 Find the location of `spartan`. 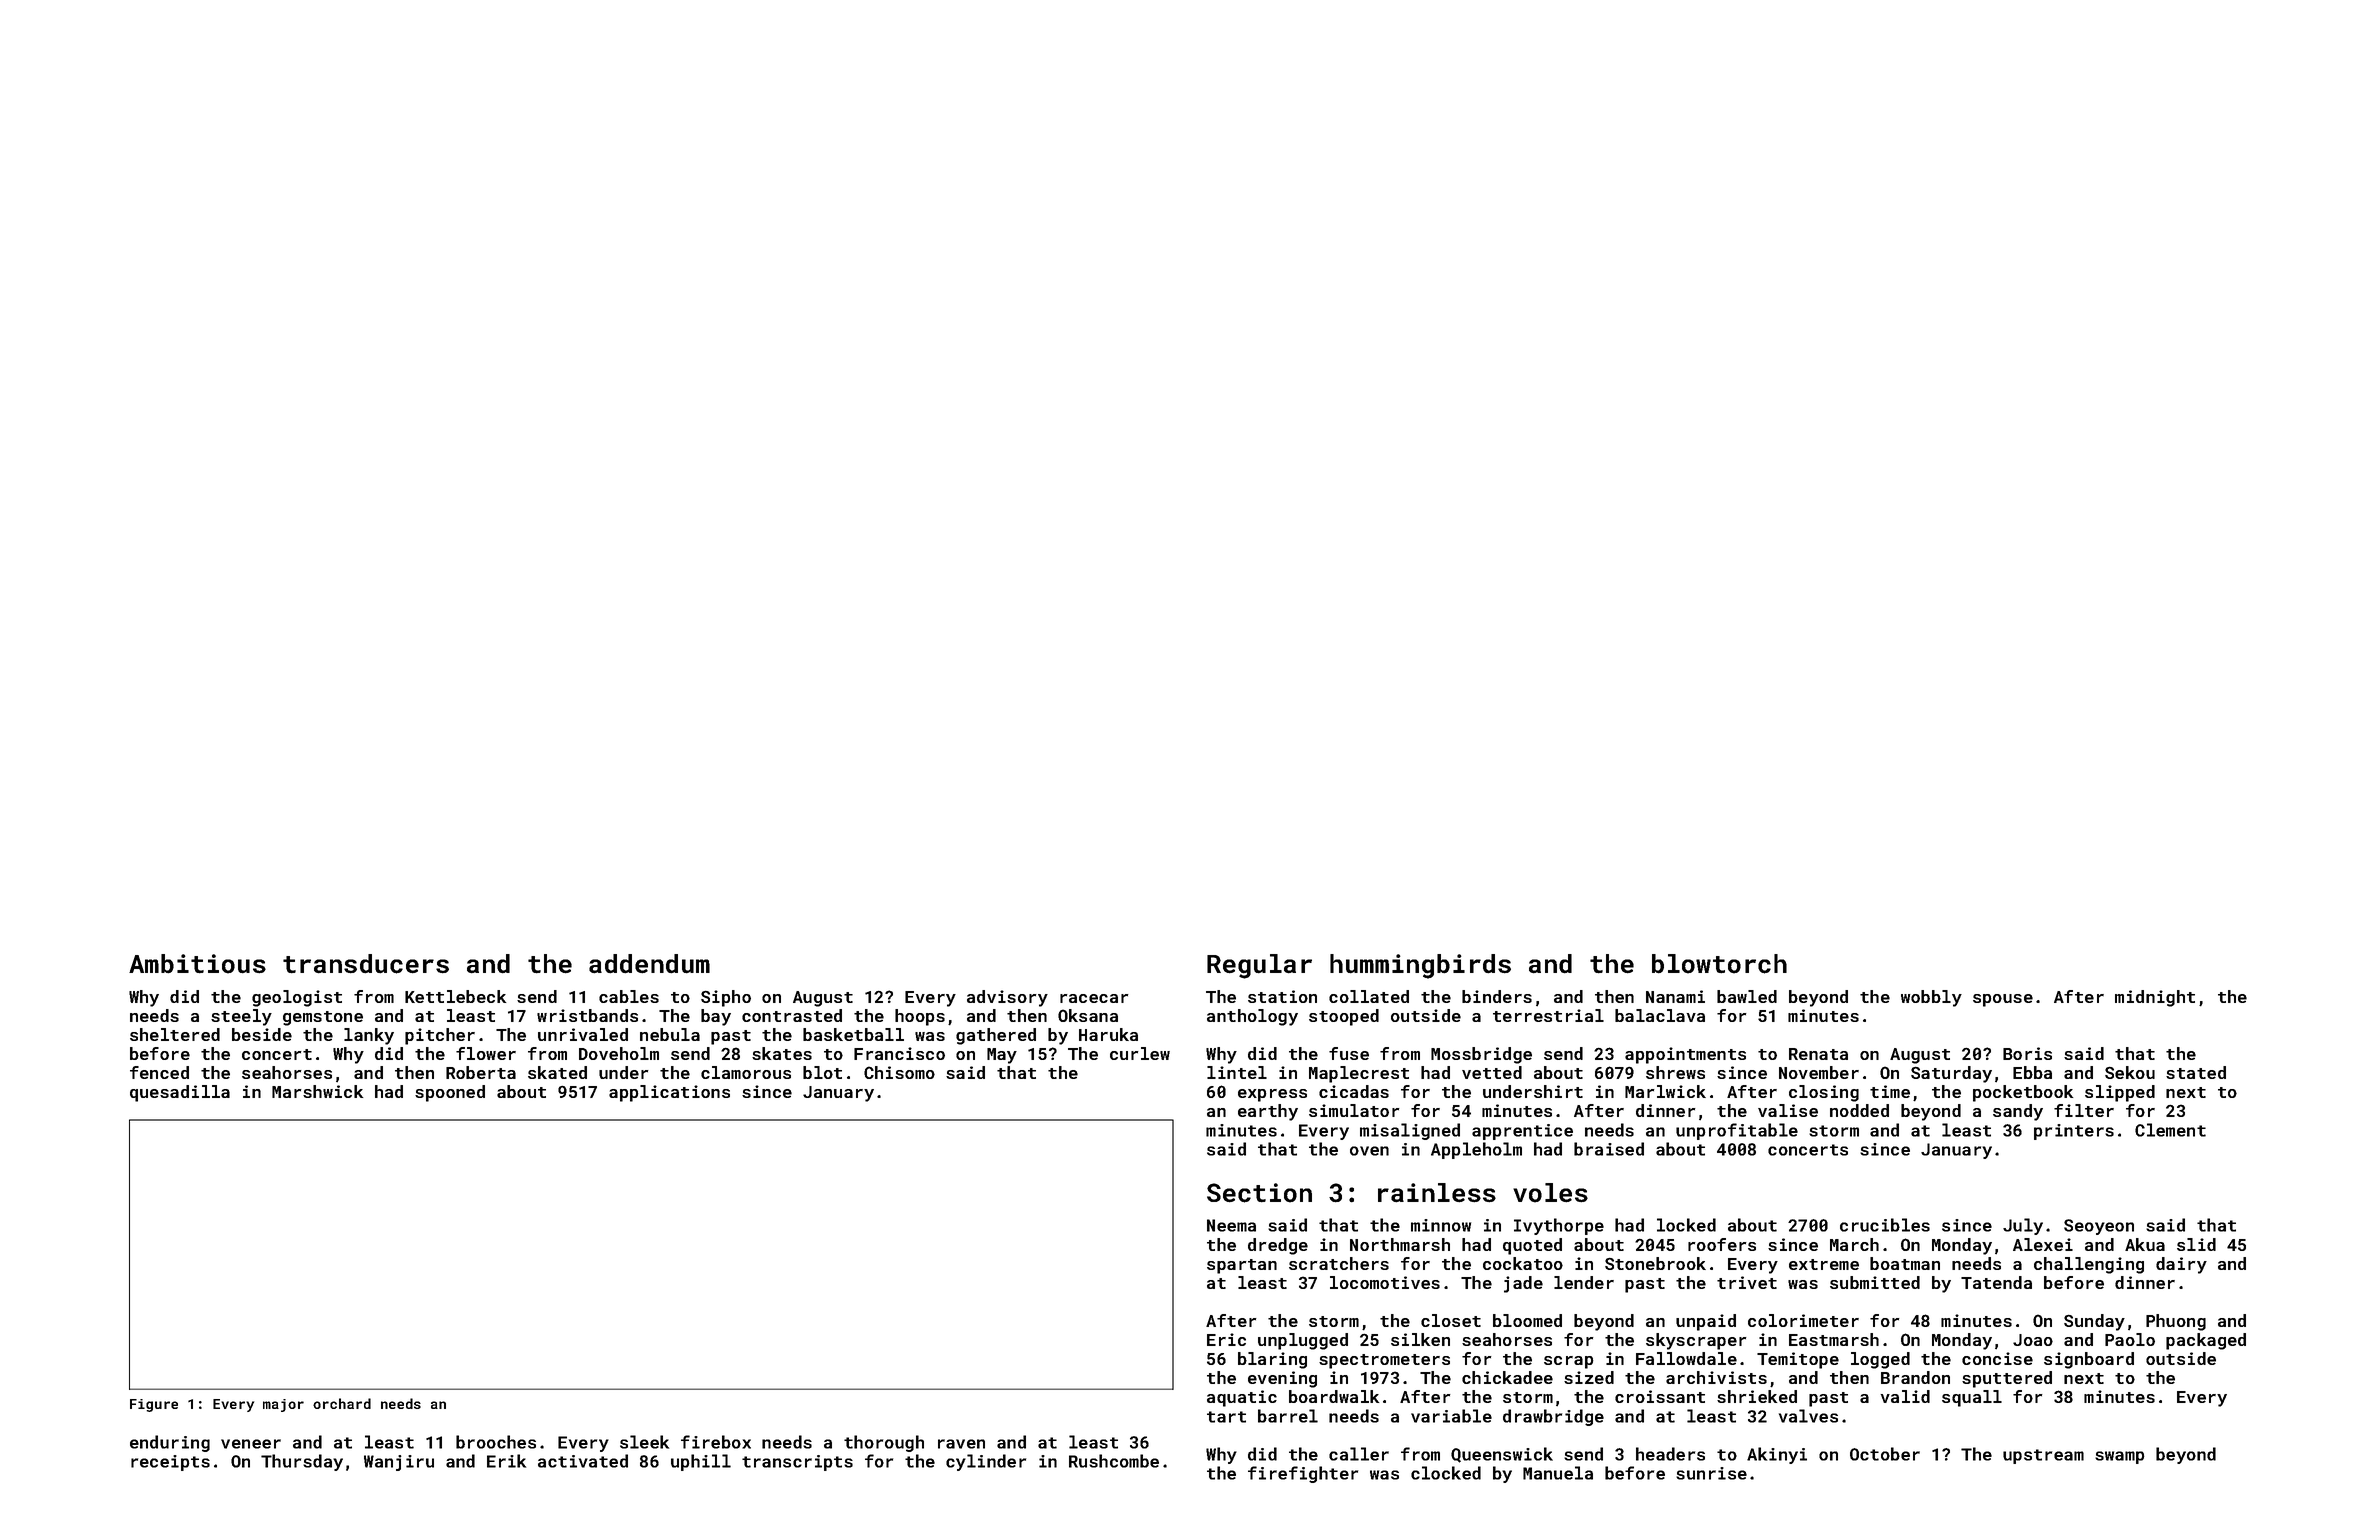

spartan is located at coordinates (1242, 1266).
